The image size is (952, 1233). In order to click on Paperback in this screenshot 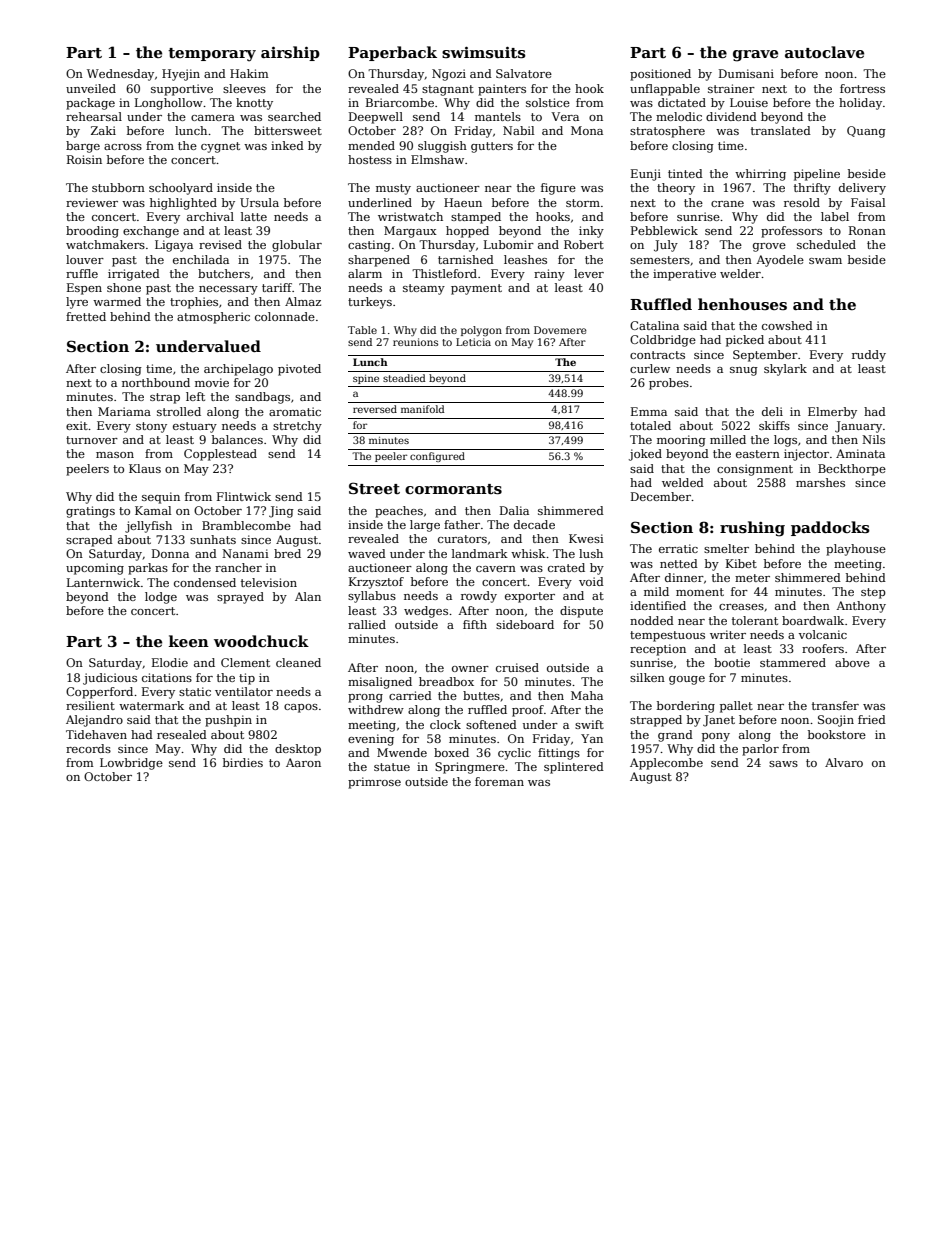, I will do `click(392, 53)`.
